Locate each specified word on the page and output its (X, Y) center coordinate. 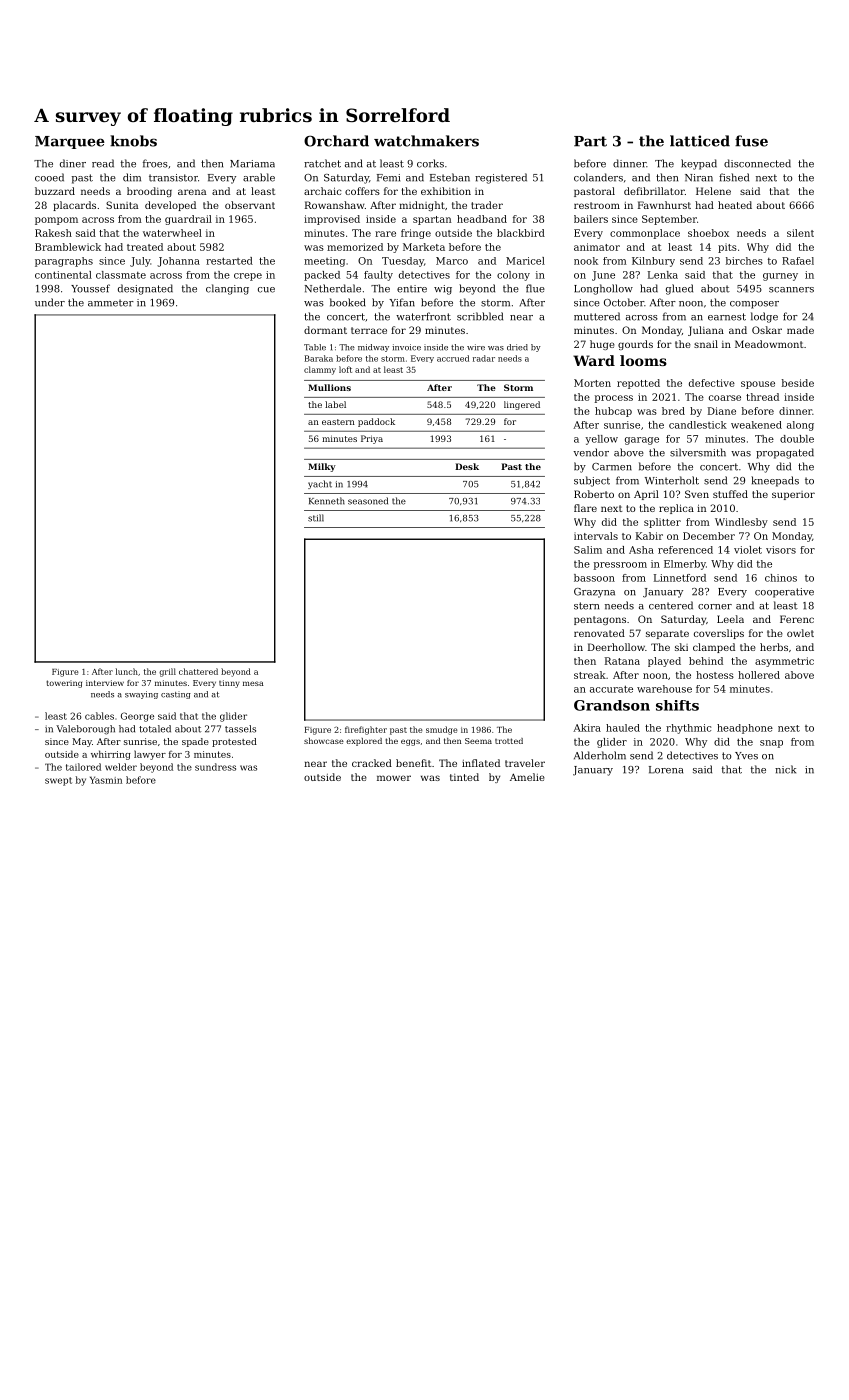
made (800, 330)
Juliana (706, 331)
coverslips (719, 634)
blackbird (521, 233)
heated (735, 205)
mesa (253, 683)
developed (170, 206)
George (137, 717)
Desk (467, 466)
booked (348, 302)
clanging (227, 289)
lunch (127, 671)
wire (476, 347)
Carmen (612, 467)
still (316, 518)
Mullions (329, 387)
